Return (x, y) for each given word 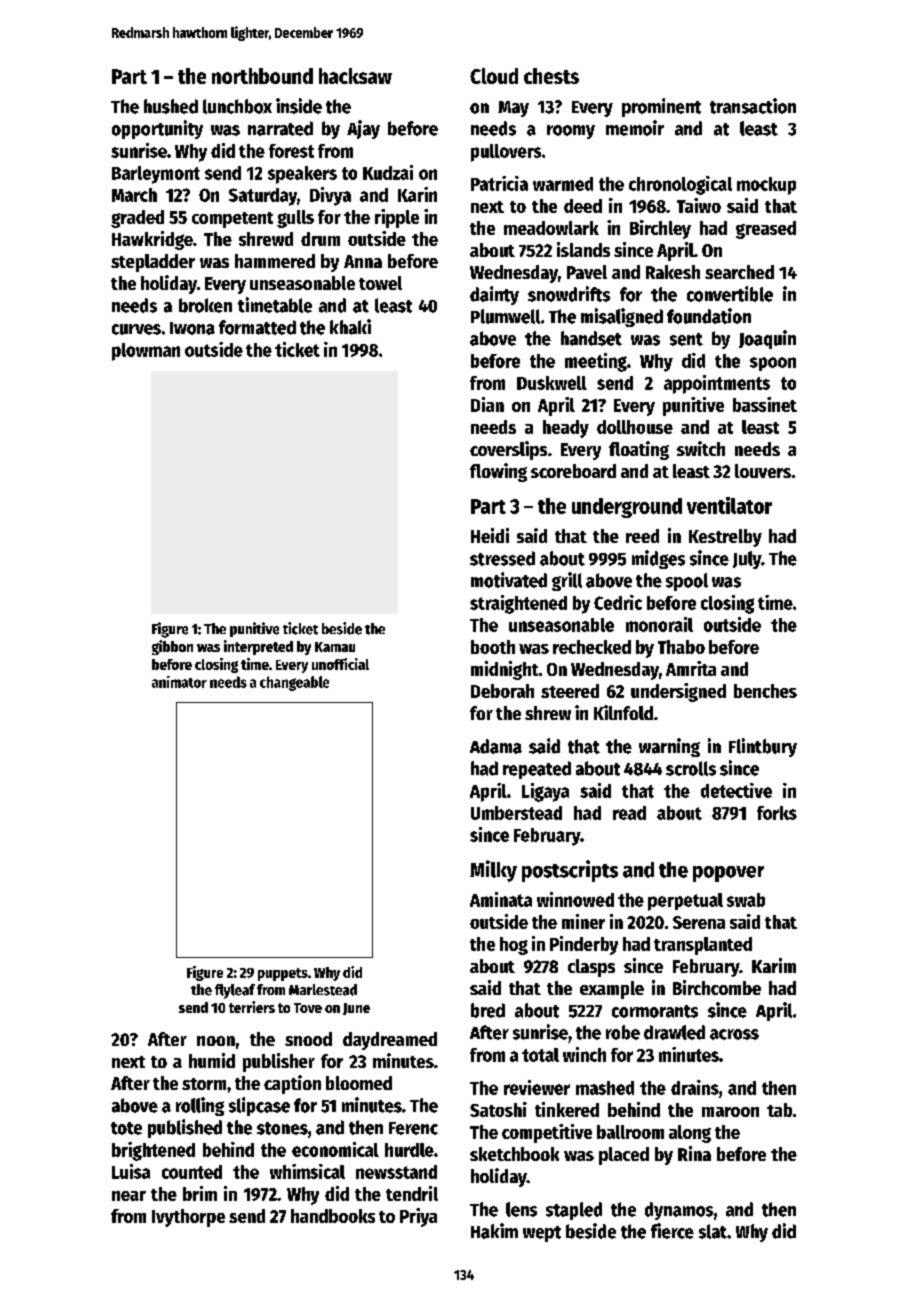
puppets (283, 974)
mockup (766, 186)
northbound (262, 76)
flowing (498, 472)
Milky (493, 871)
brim (200, 1193)
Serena (699, 922)
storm (204, 1084)
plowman (146, 352)
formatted (257, 327)
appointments (717, 384)
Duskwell (552, 383)
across (734, 1034)
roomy (571, 132)
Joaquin (767, 339)
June (356, 1009)
